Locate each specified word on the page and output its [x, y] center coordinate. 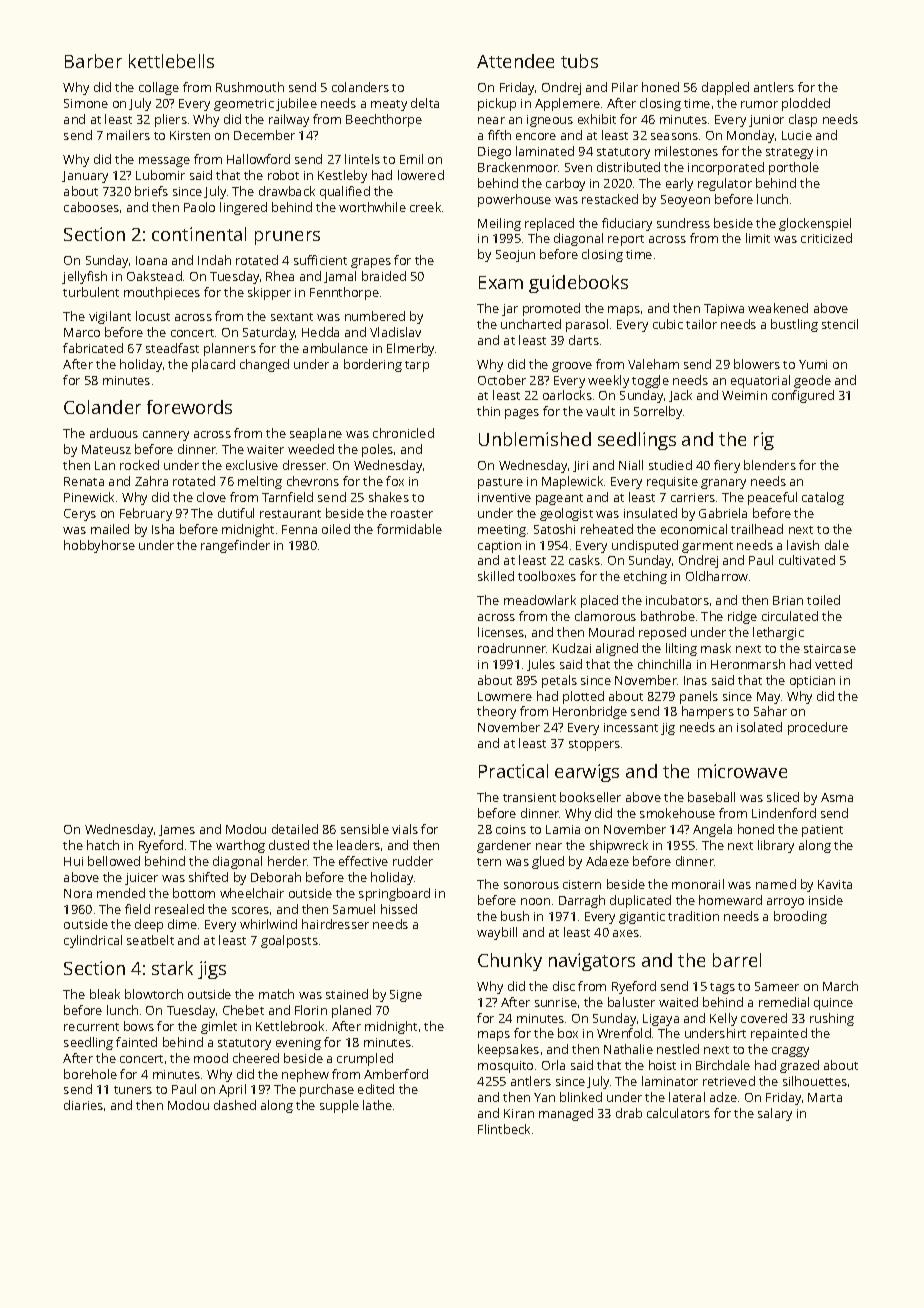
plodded [806, 104]
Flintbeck [504, 1129]
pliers [171, 120]
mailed [110, 529]
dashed [235, 1105]
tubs [579, 61]
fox [395, 481]
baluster [631, 1002]
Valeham [653, 364]
